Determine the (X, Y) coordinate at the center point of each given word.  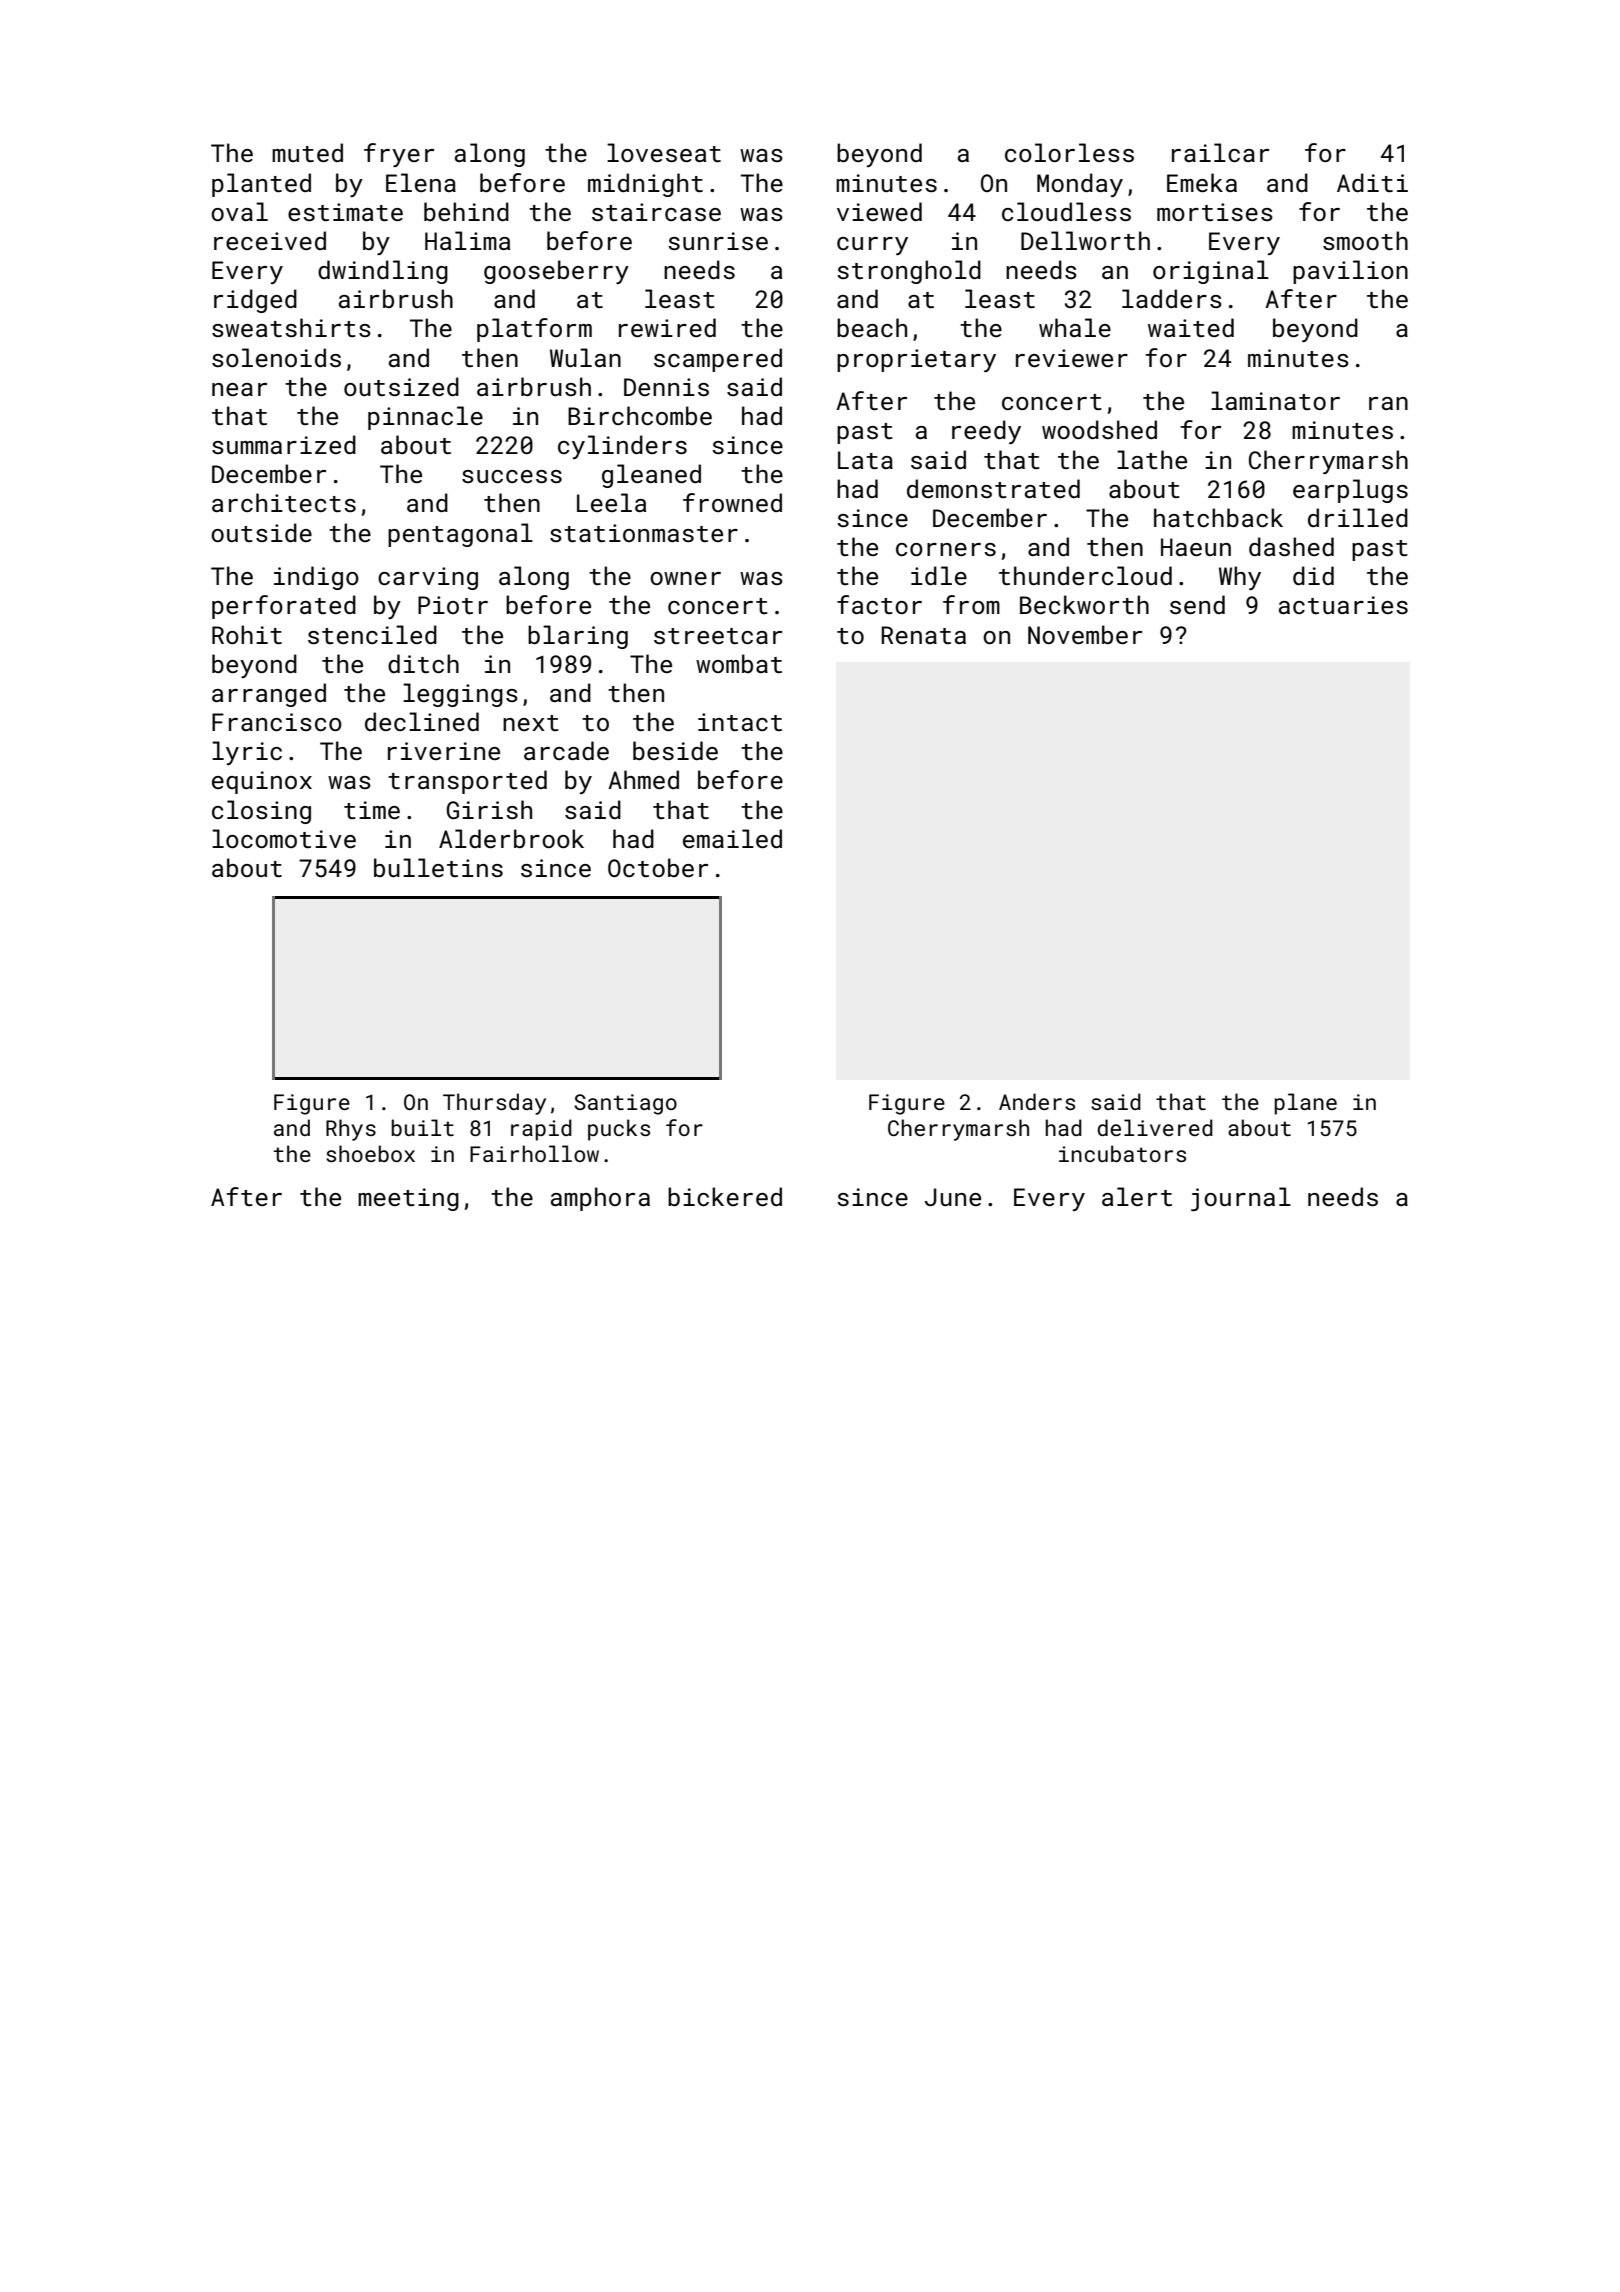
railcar (1220, 152)
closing (261, 812)
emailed (732, 838)
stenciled (372, 634)
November (1085, 634)
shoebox (370, 1153)
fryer (399, 155)
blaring (578, 637)
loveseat (664, 152)
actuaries (1343, 605)
